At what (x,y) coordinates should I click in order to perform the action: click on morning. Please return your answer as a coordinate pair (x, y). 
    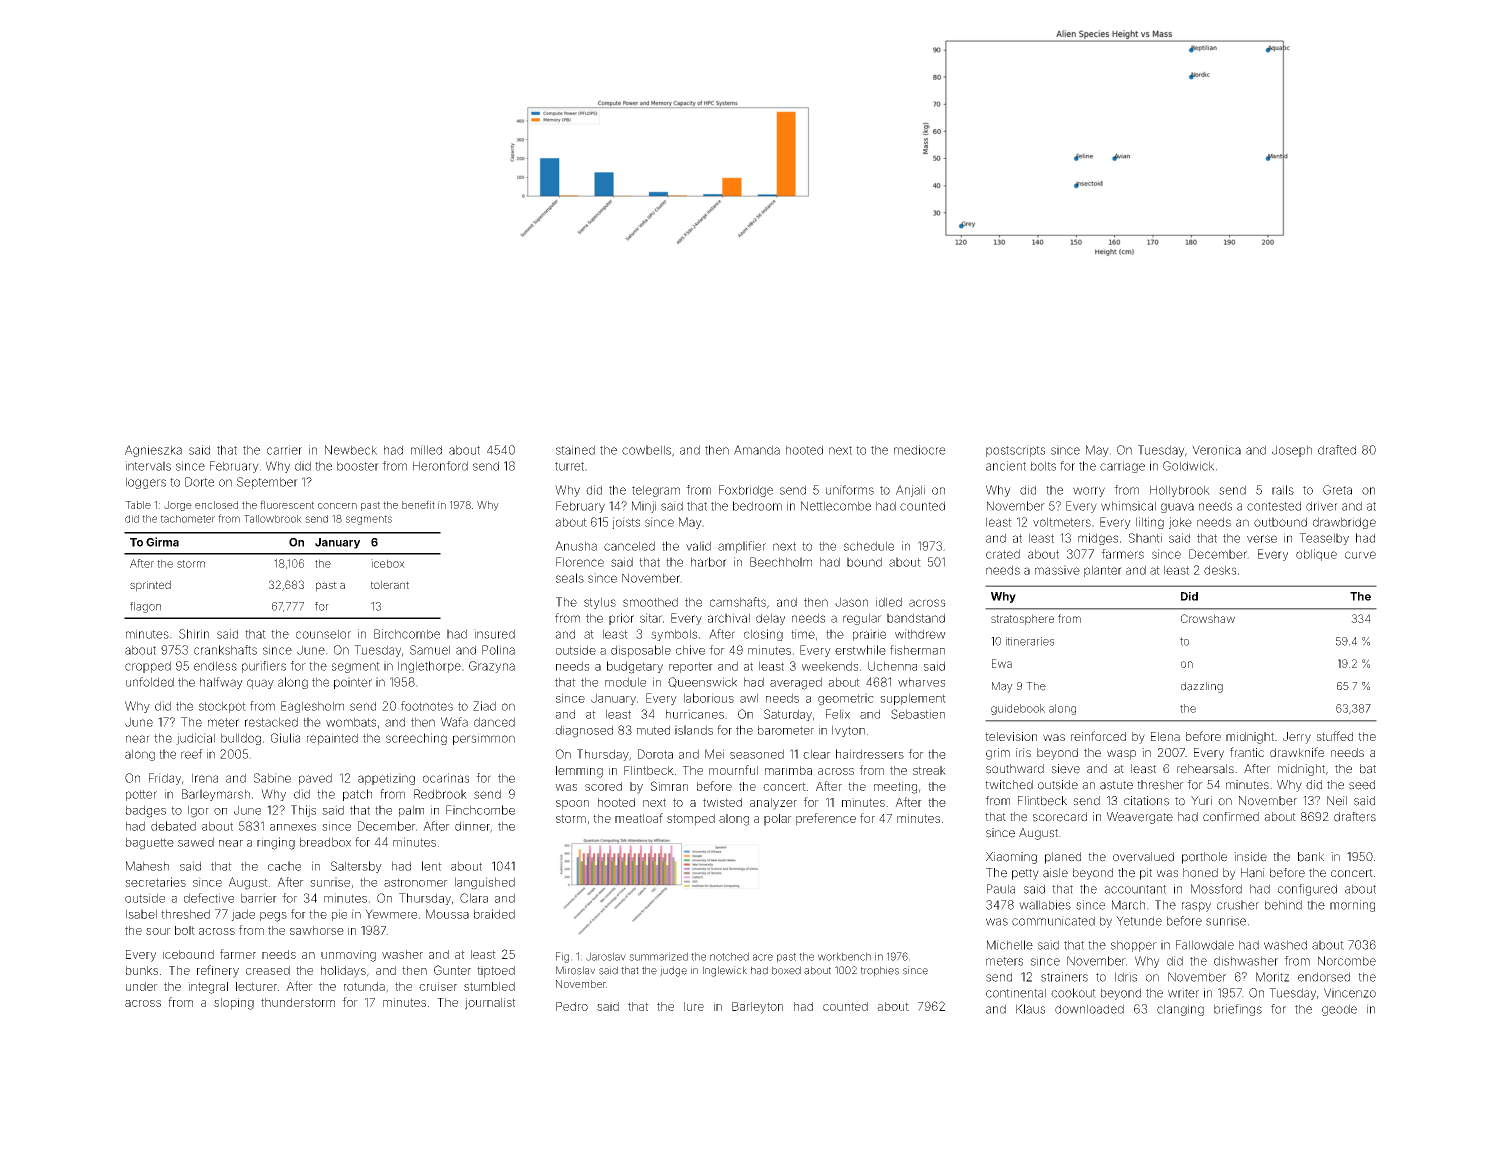
    Looking at the image, I should click on (1352, 906).
